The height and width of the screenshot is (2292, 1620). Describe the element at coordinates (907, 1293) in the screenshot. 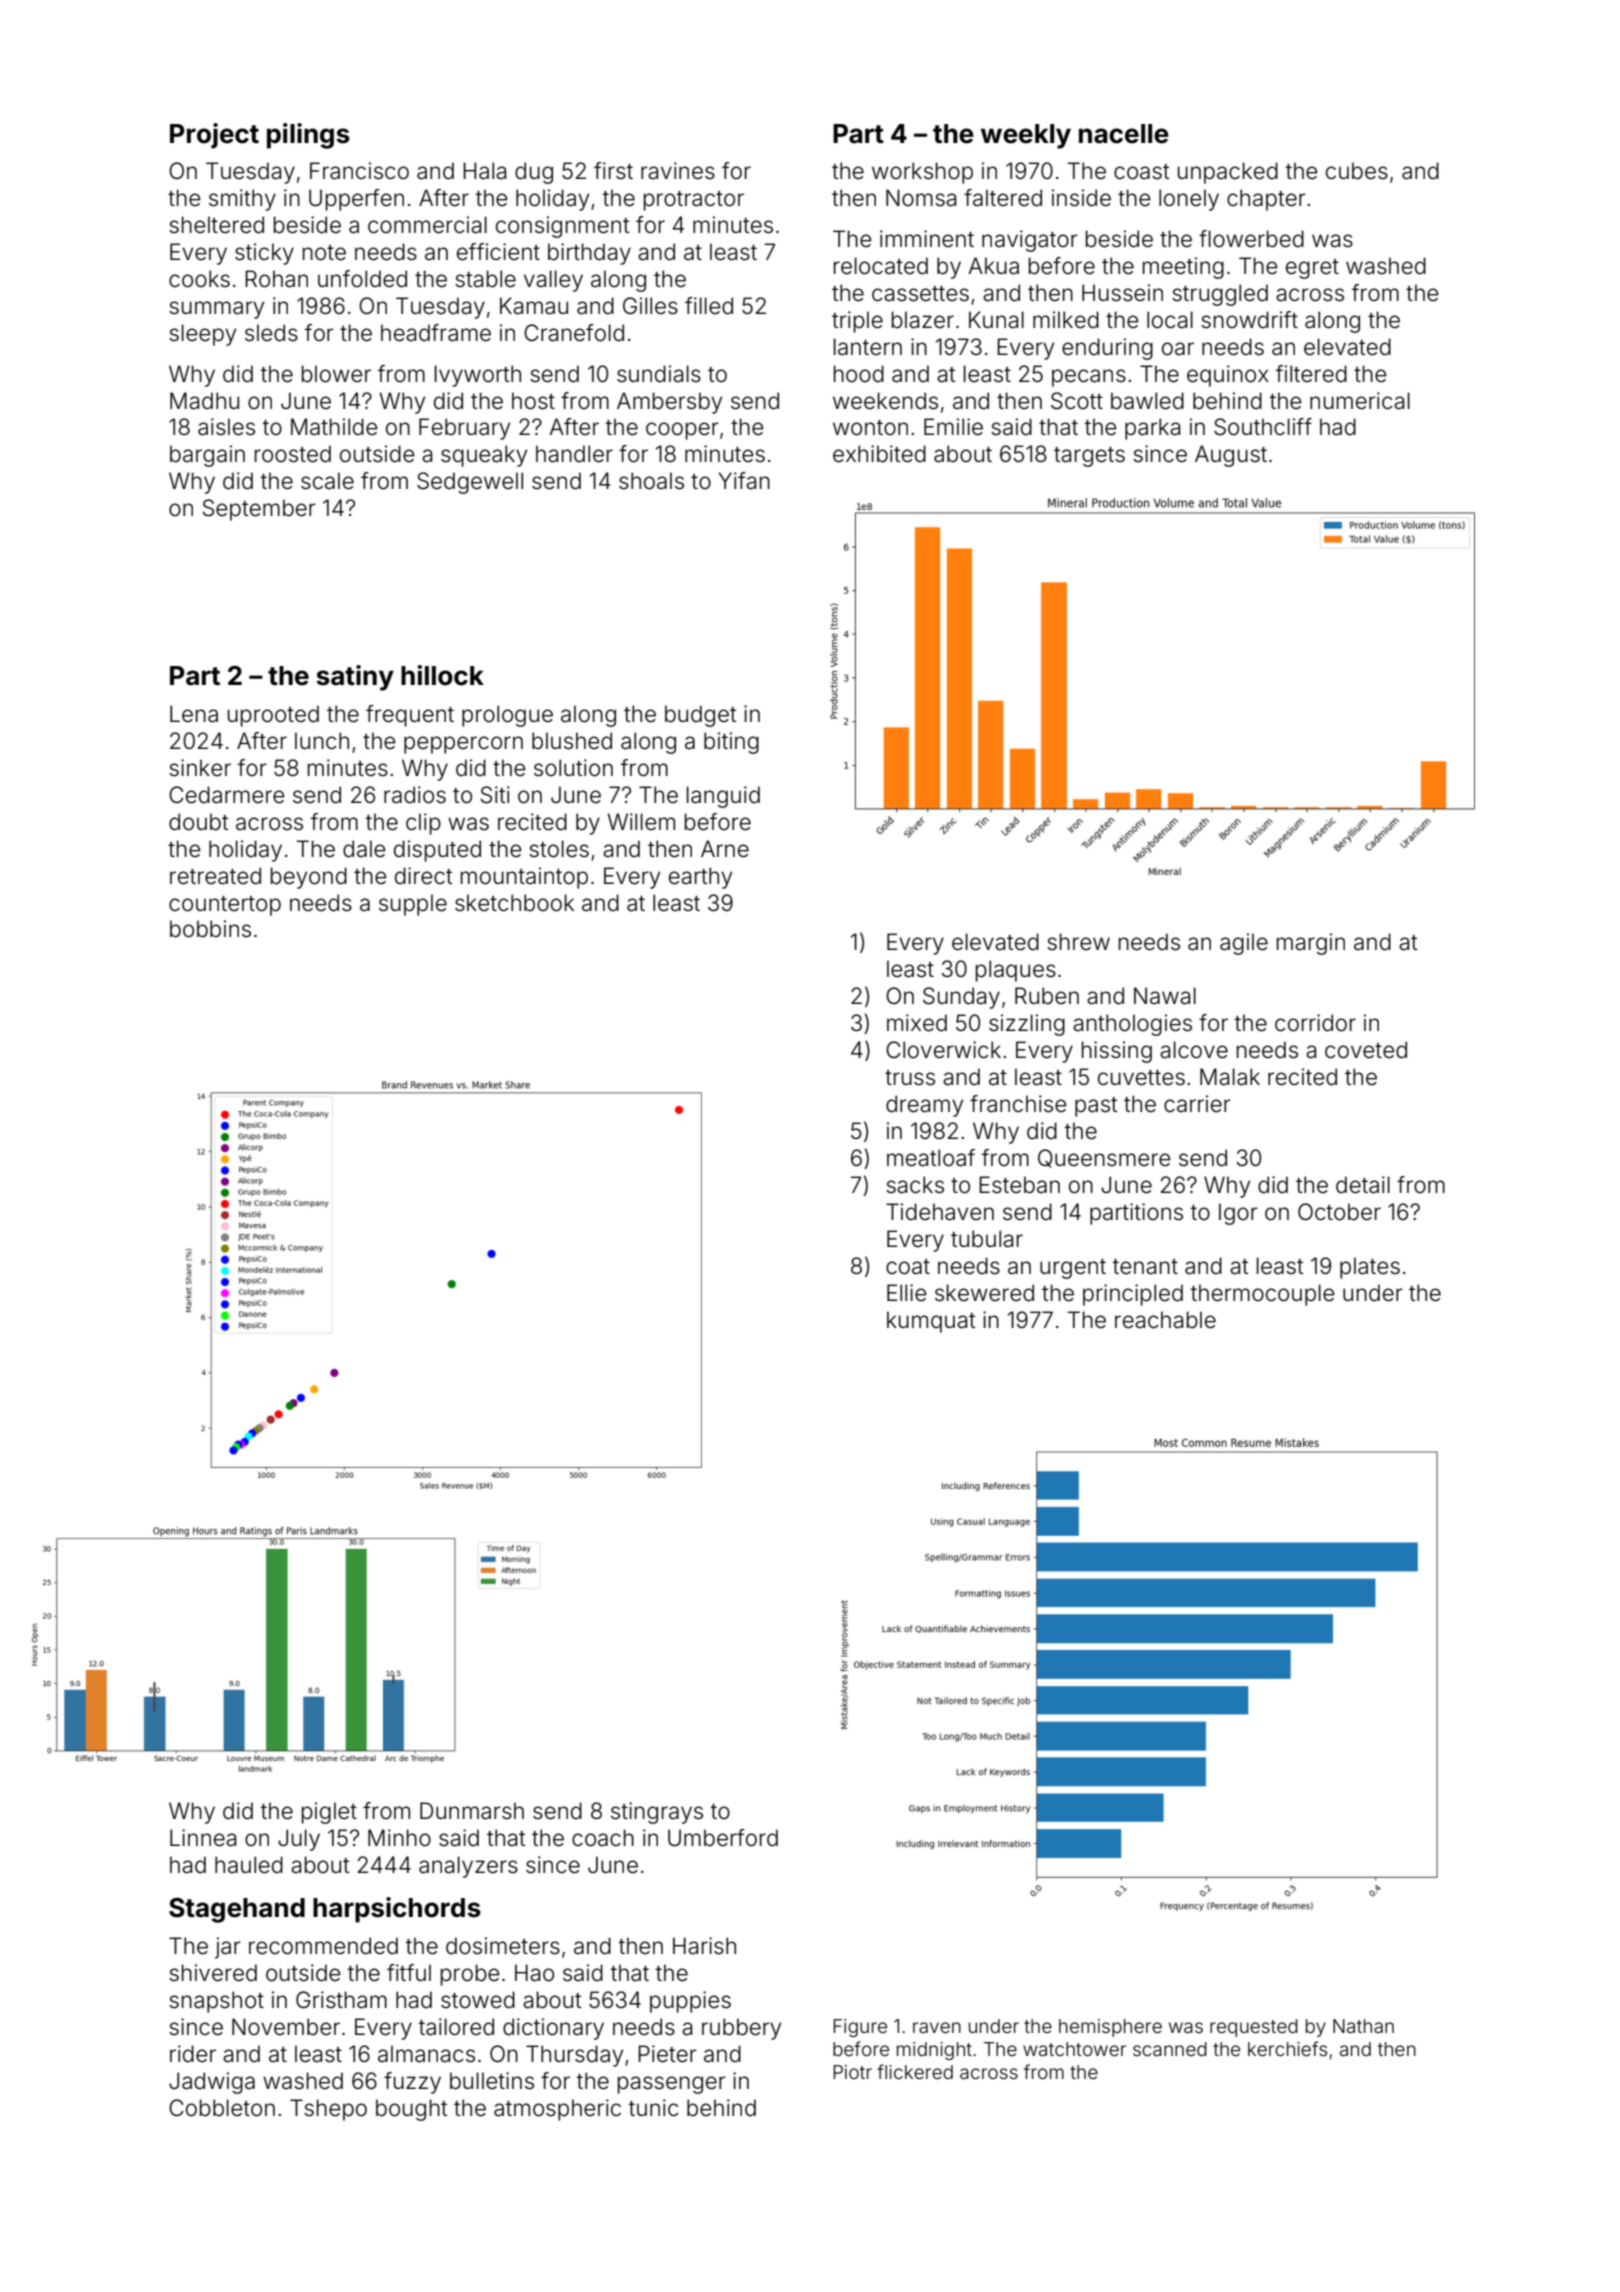

I see `Ellie` at that location.
